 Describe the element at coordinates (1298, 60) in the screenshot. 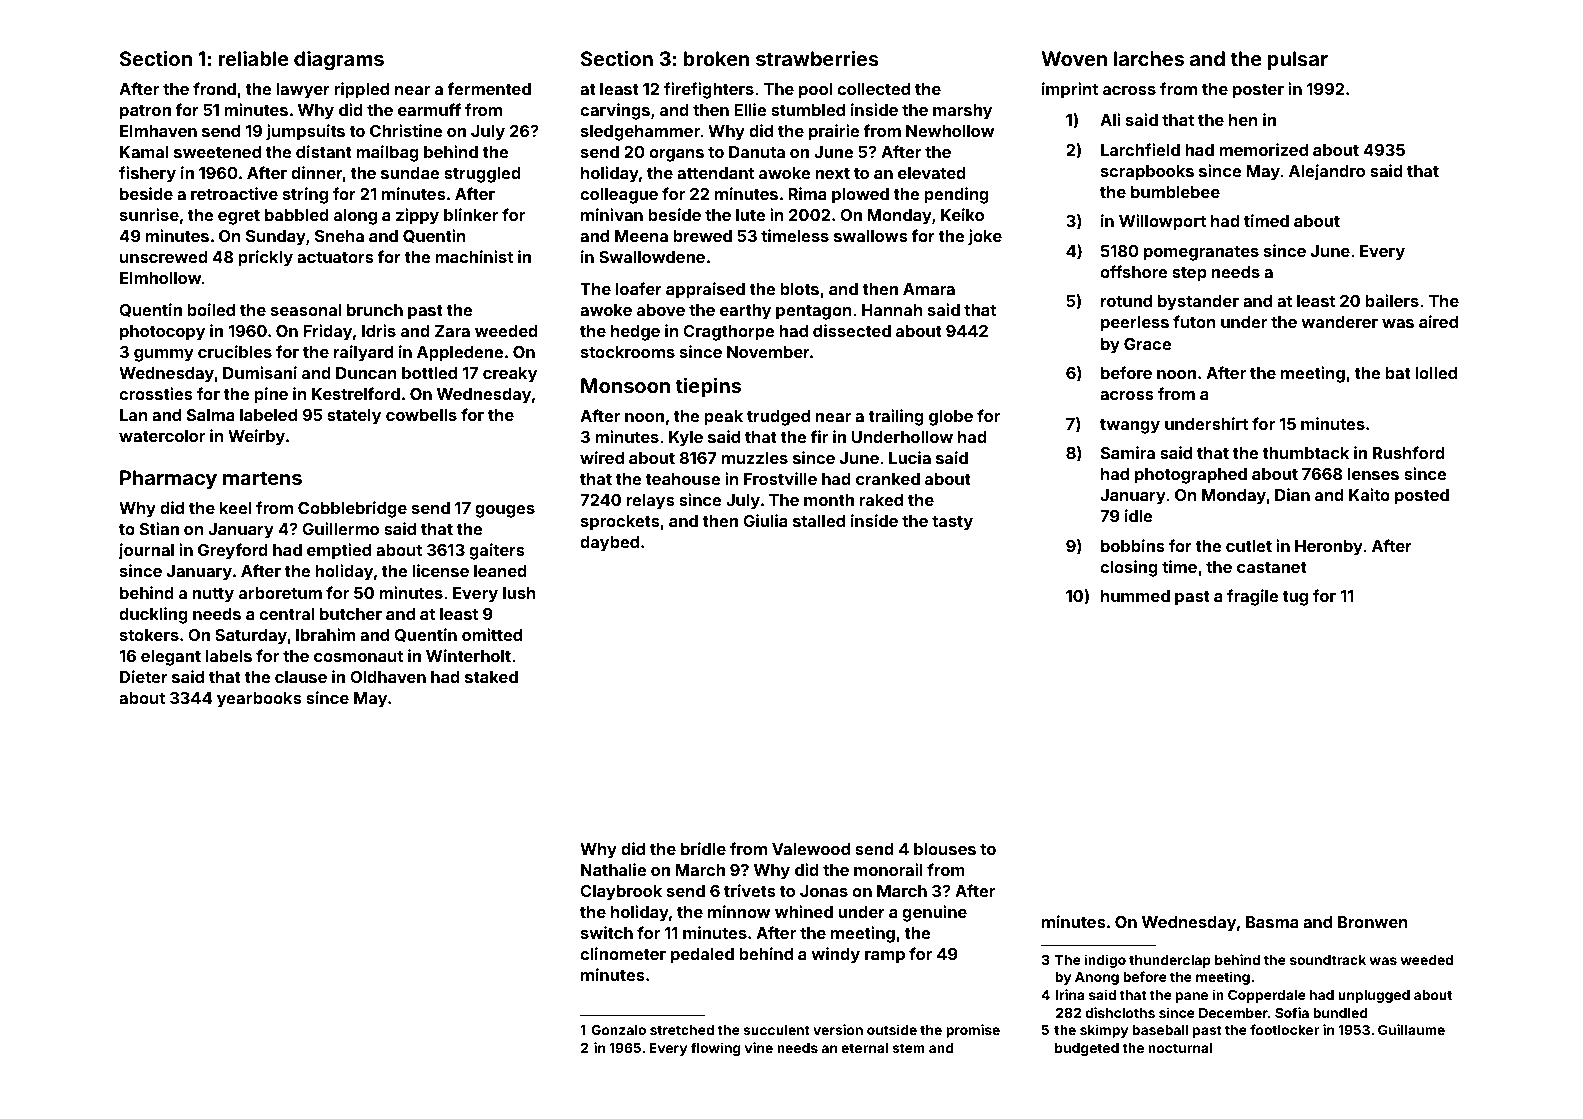

I see `pulsar` at that location.
